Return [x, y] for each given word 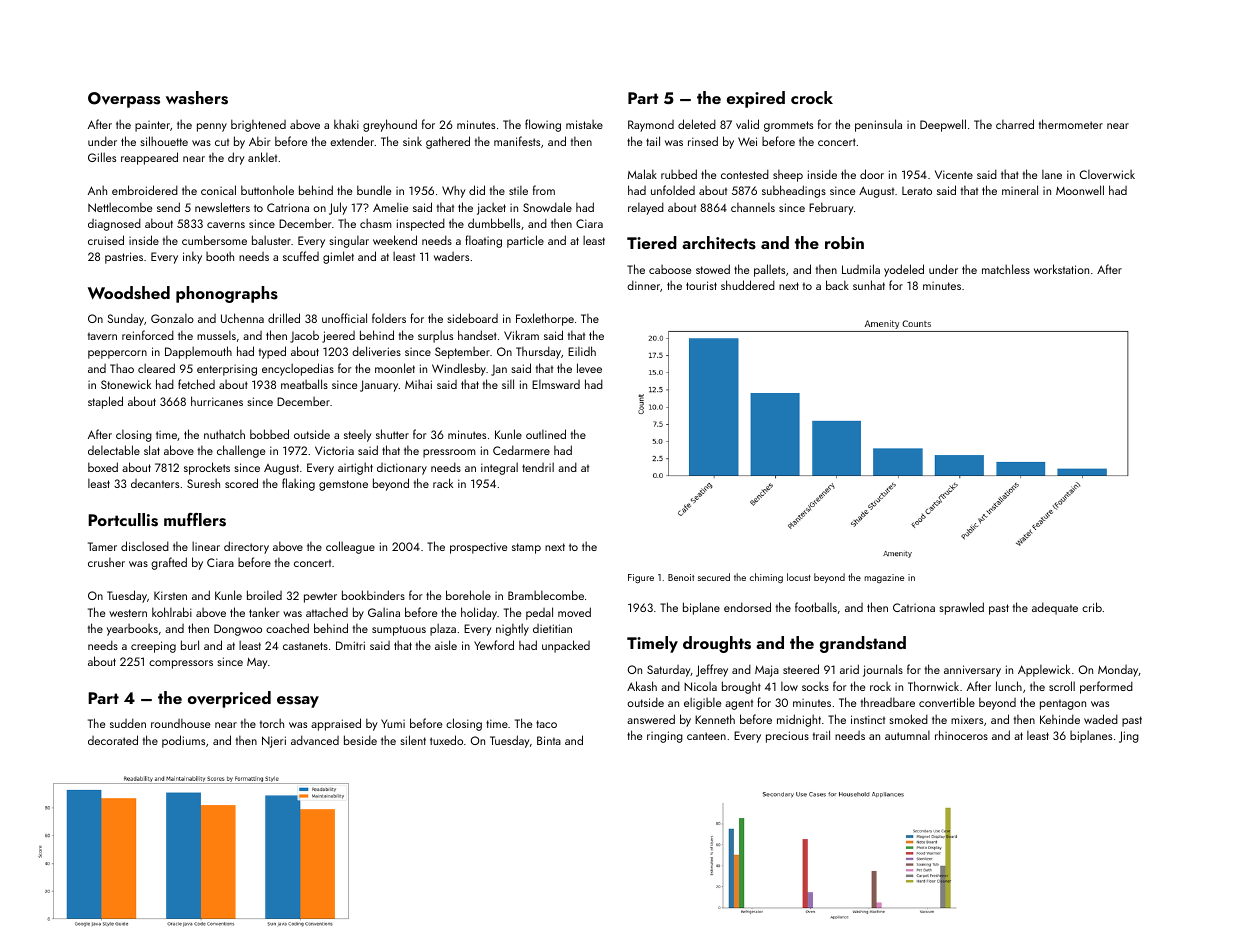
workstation [1061, 269]
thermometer [1071, 124]
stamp [526, 548]
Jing [1129, 737]
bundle [374, 190]
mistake [584, 124]
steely [357, 436]
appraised [336, 724]
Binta [549, 740]
